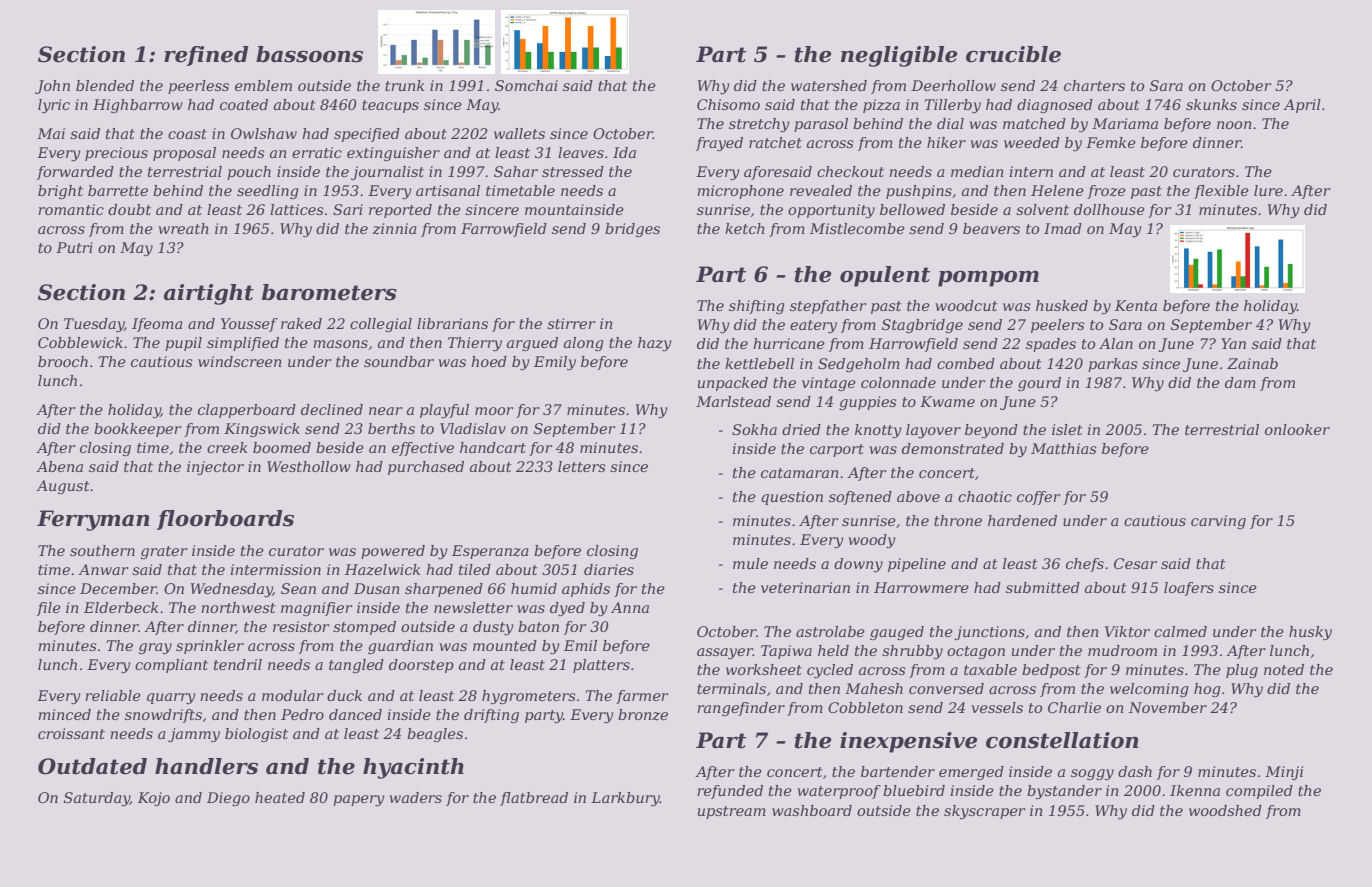 This page has width=1372, height=887. What do you see at coordinates (505, 645) in the page?
I see `mounted` at bounding box center [505, 645].
